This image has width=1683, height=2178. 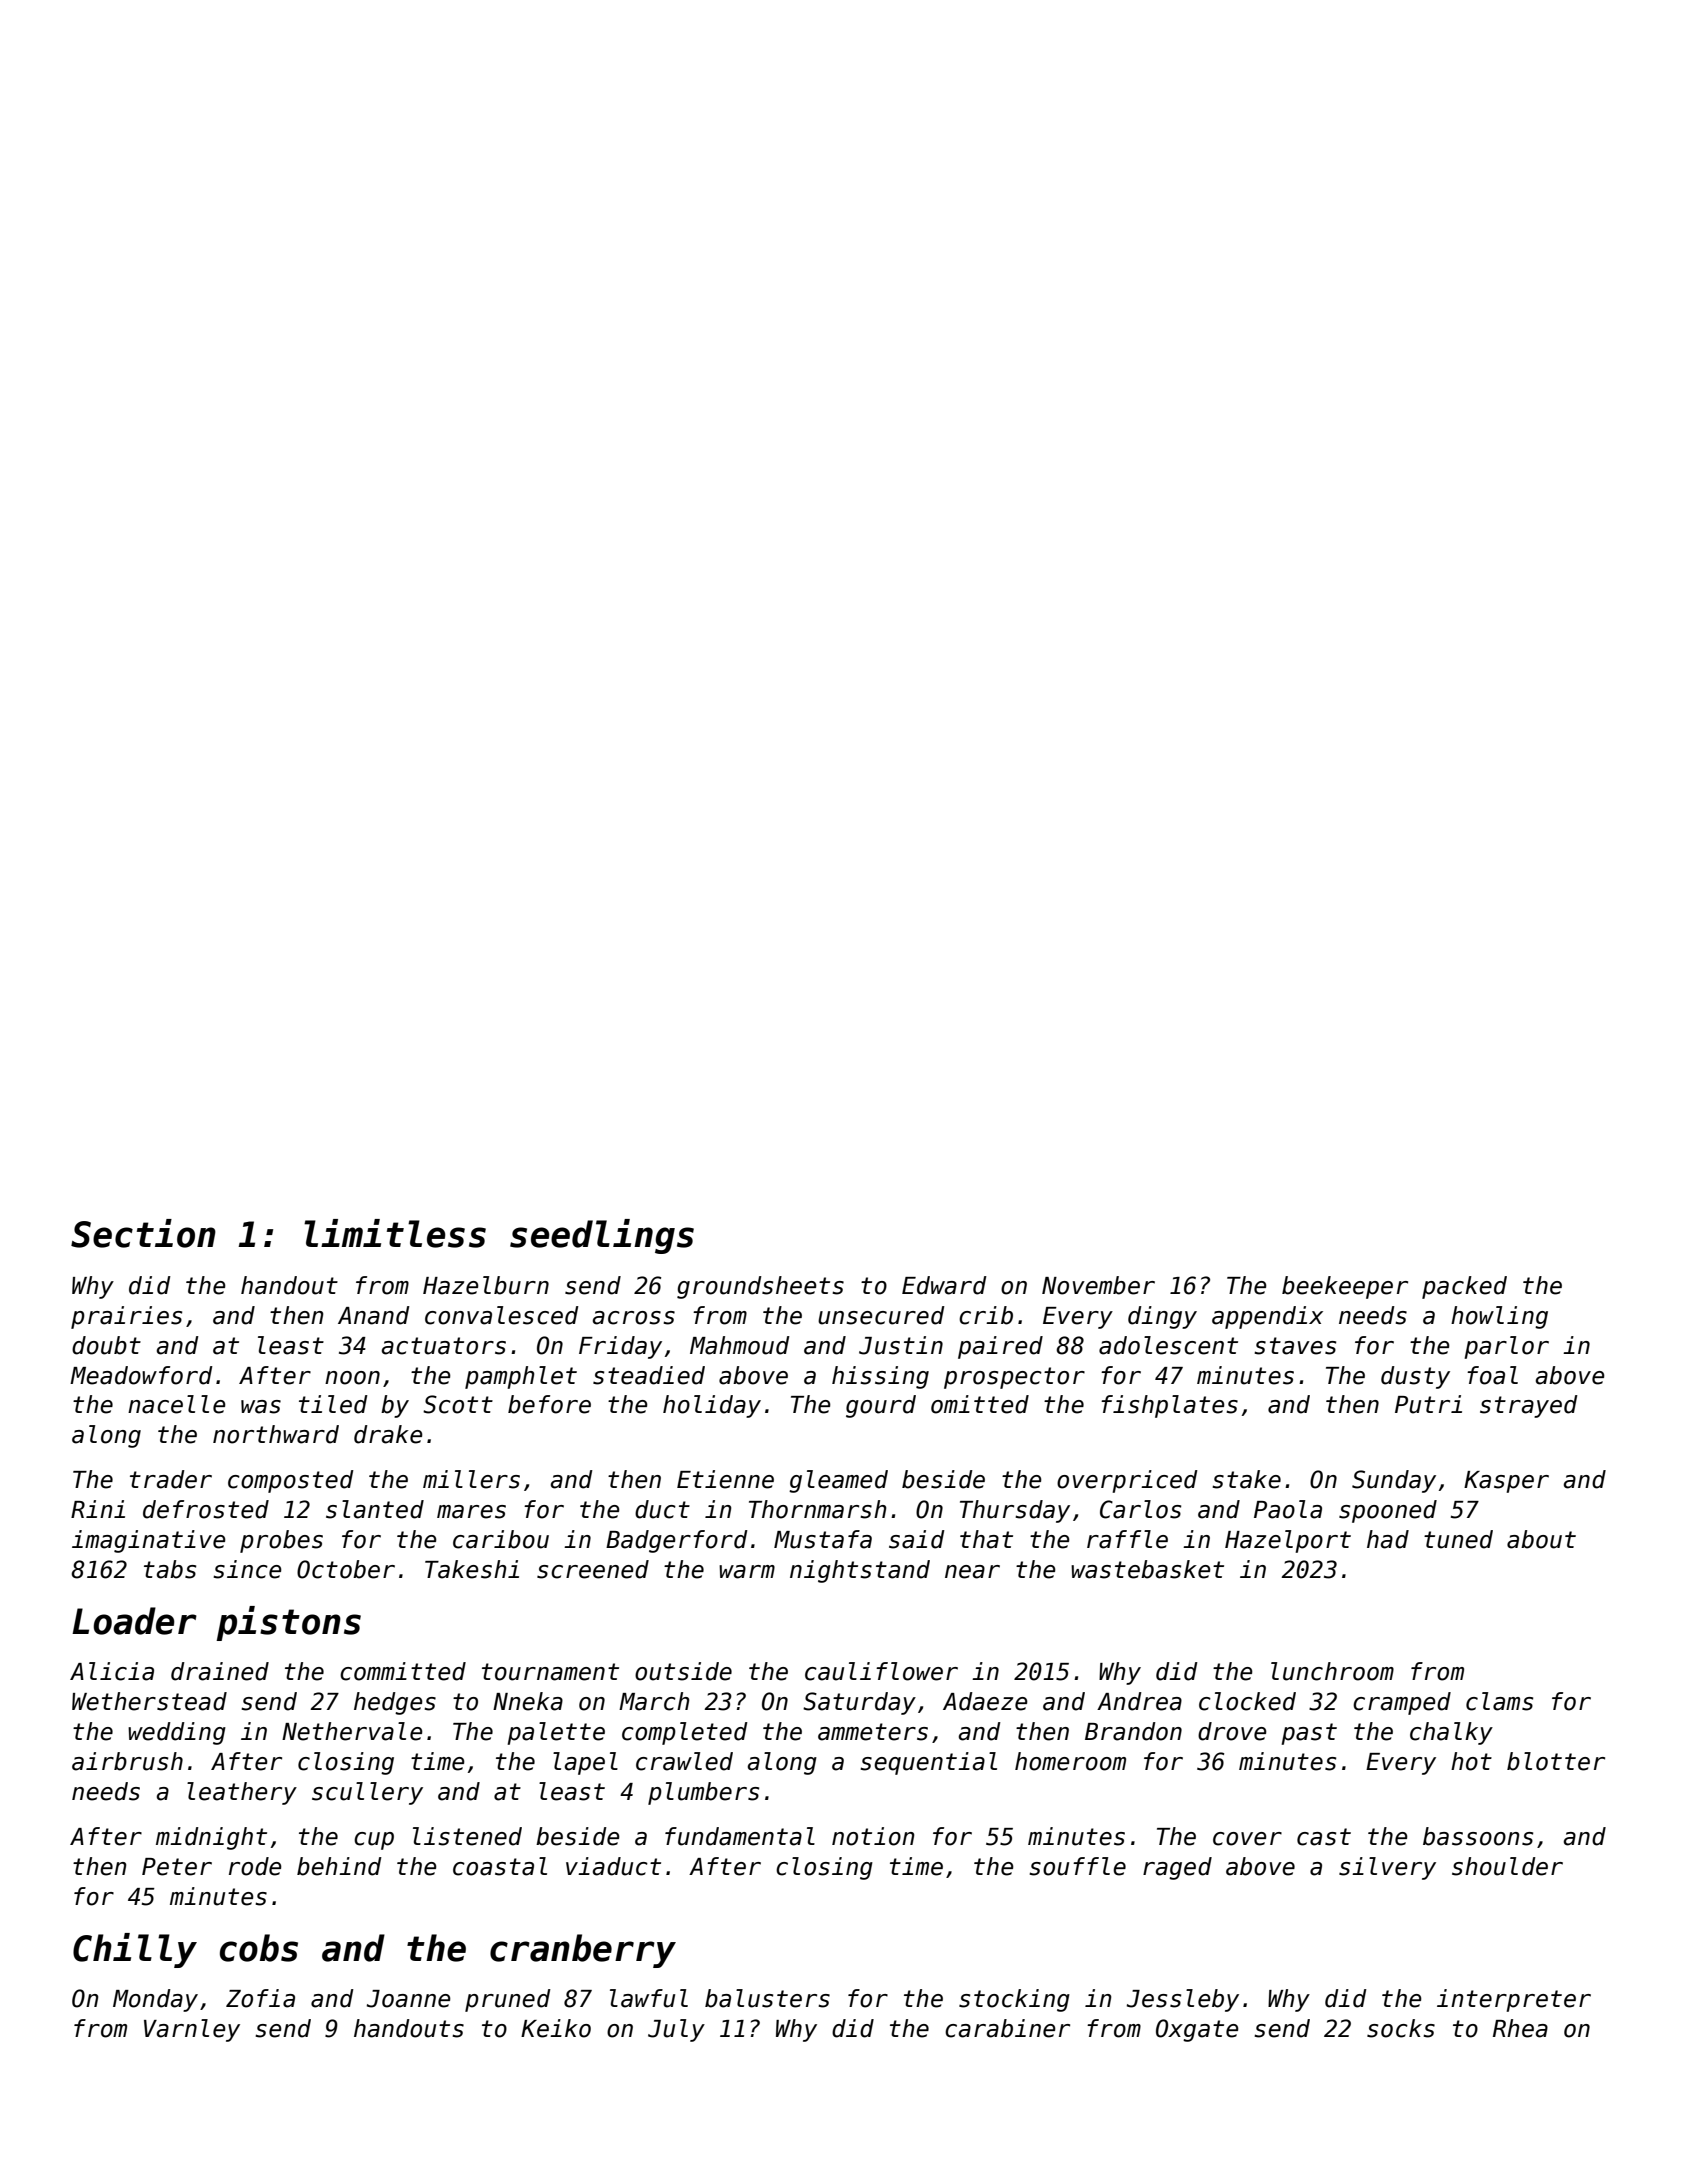 I want to click on Sunday, so click(x=1394, y=1481).
